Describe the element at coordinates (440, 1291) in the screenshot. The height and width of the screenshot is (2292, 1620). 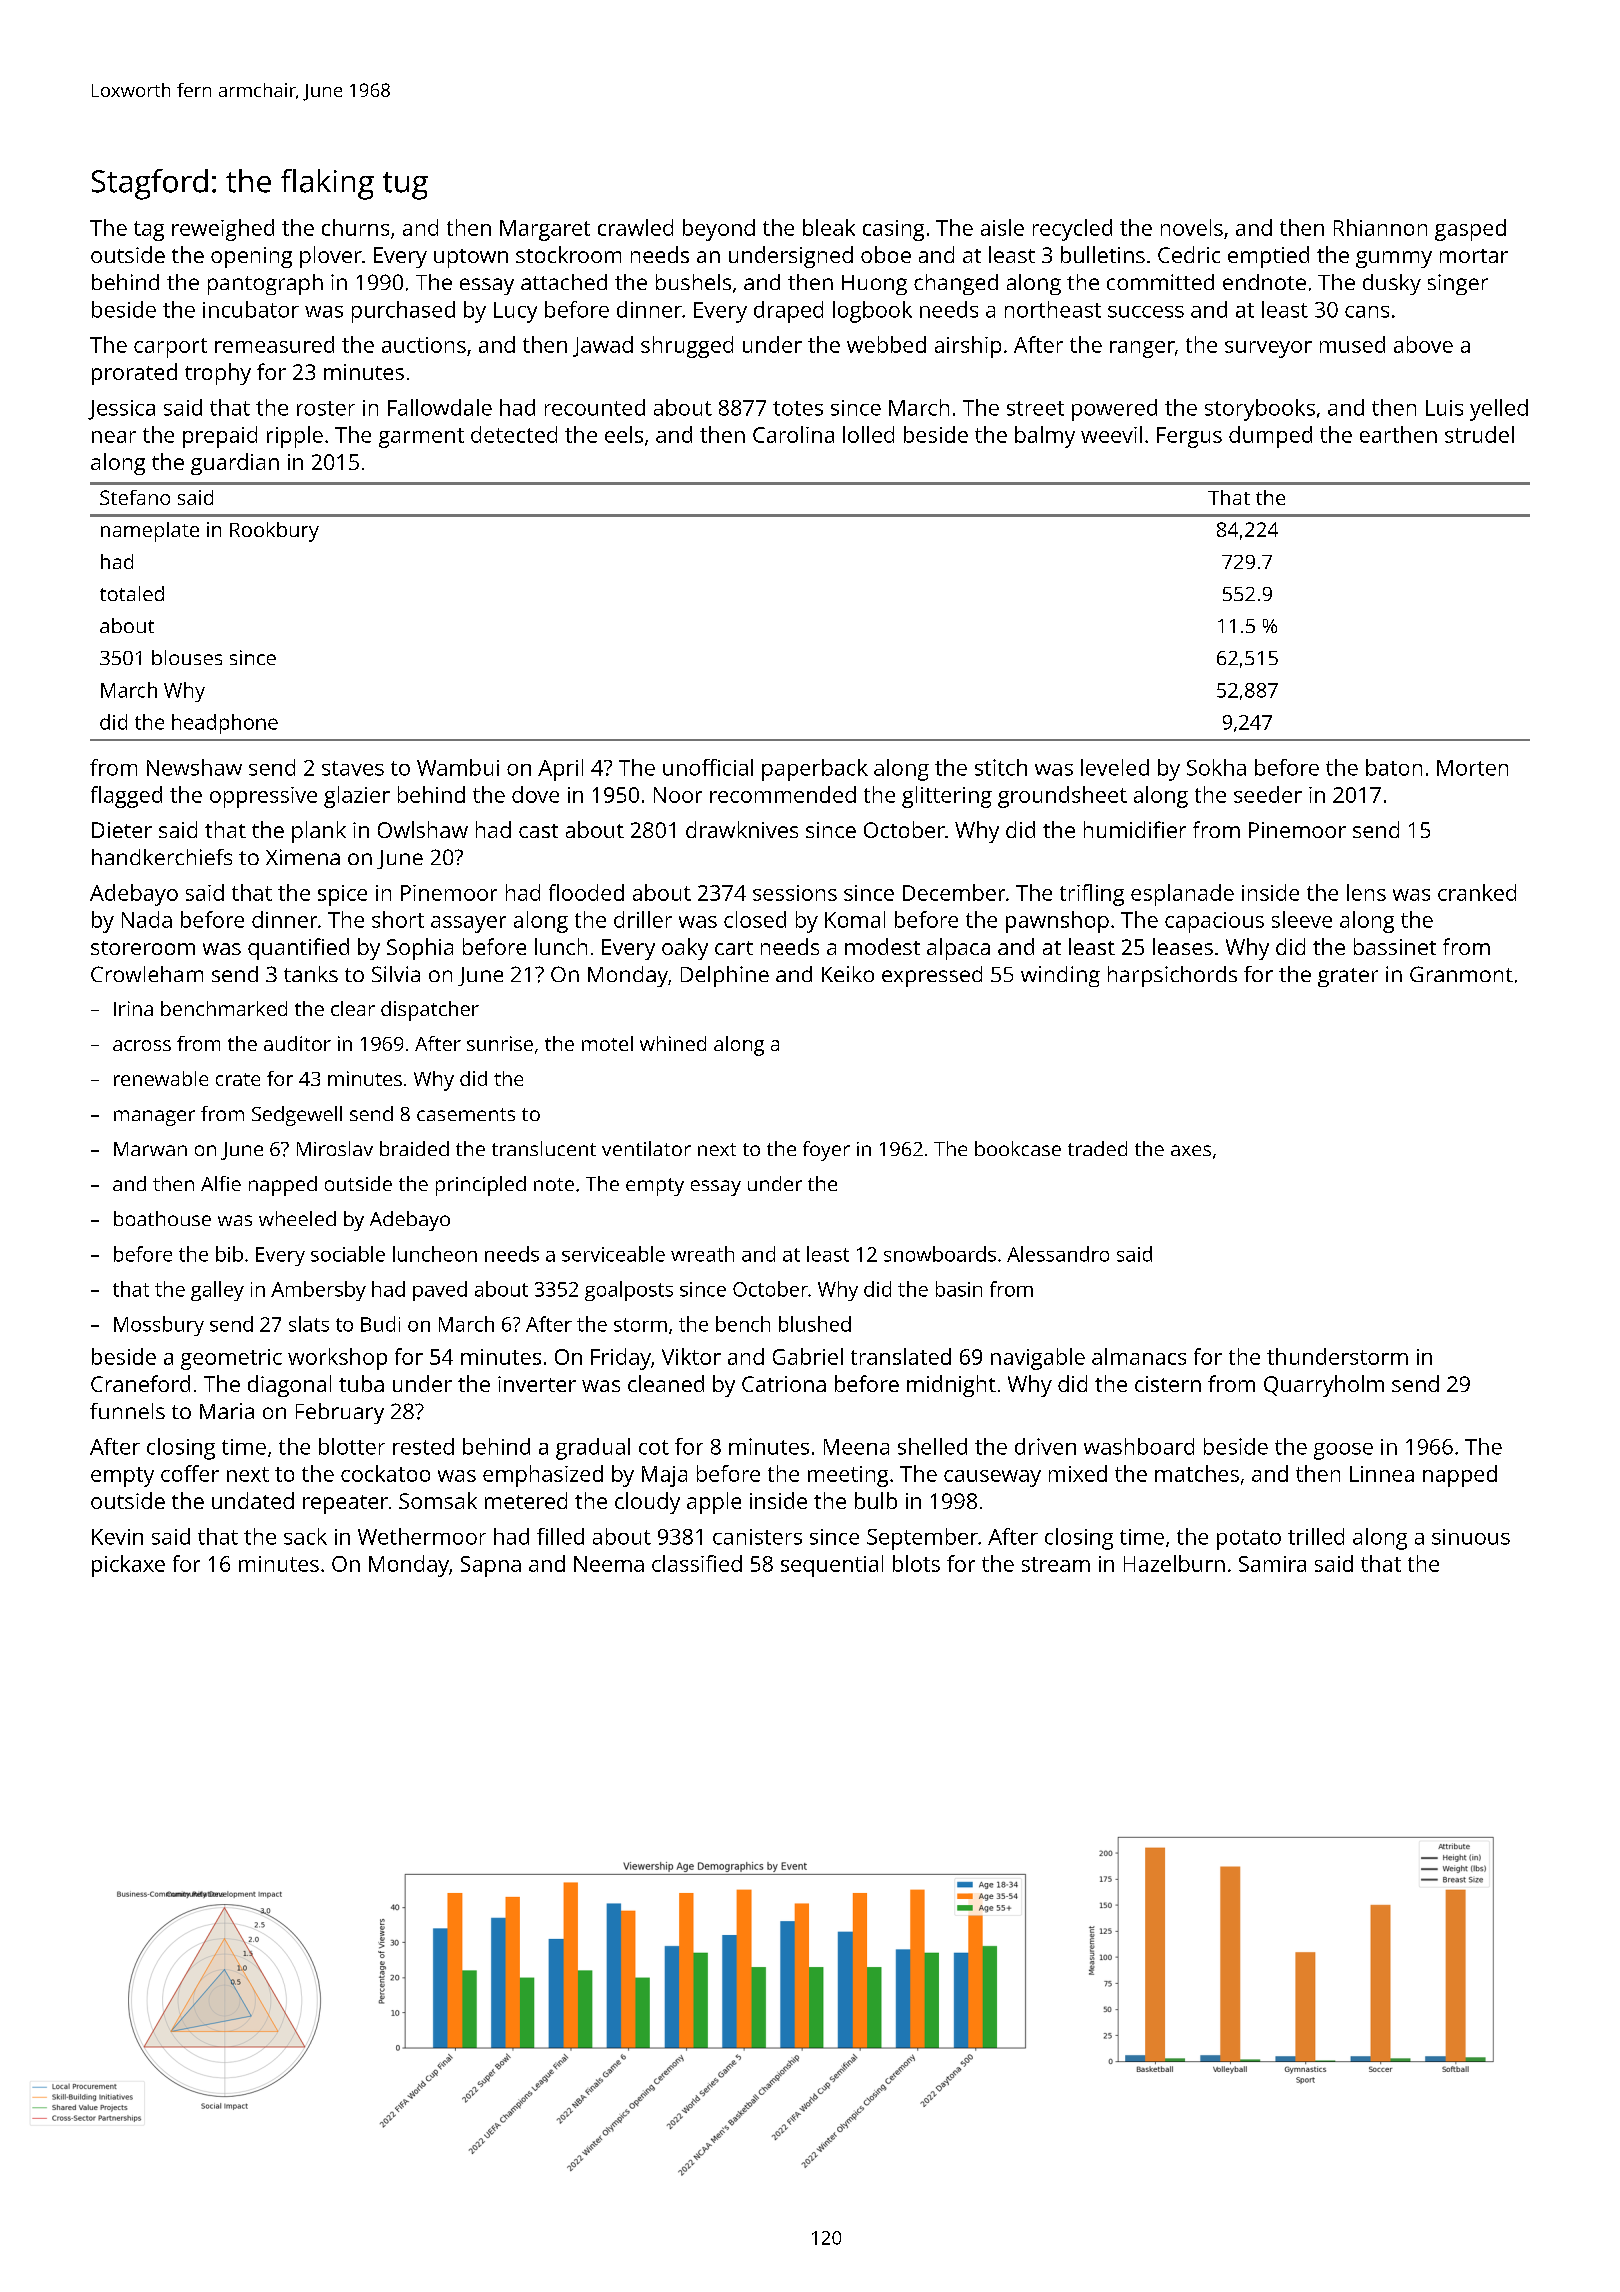
I see `paved` at that location.
